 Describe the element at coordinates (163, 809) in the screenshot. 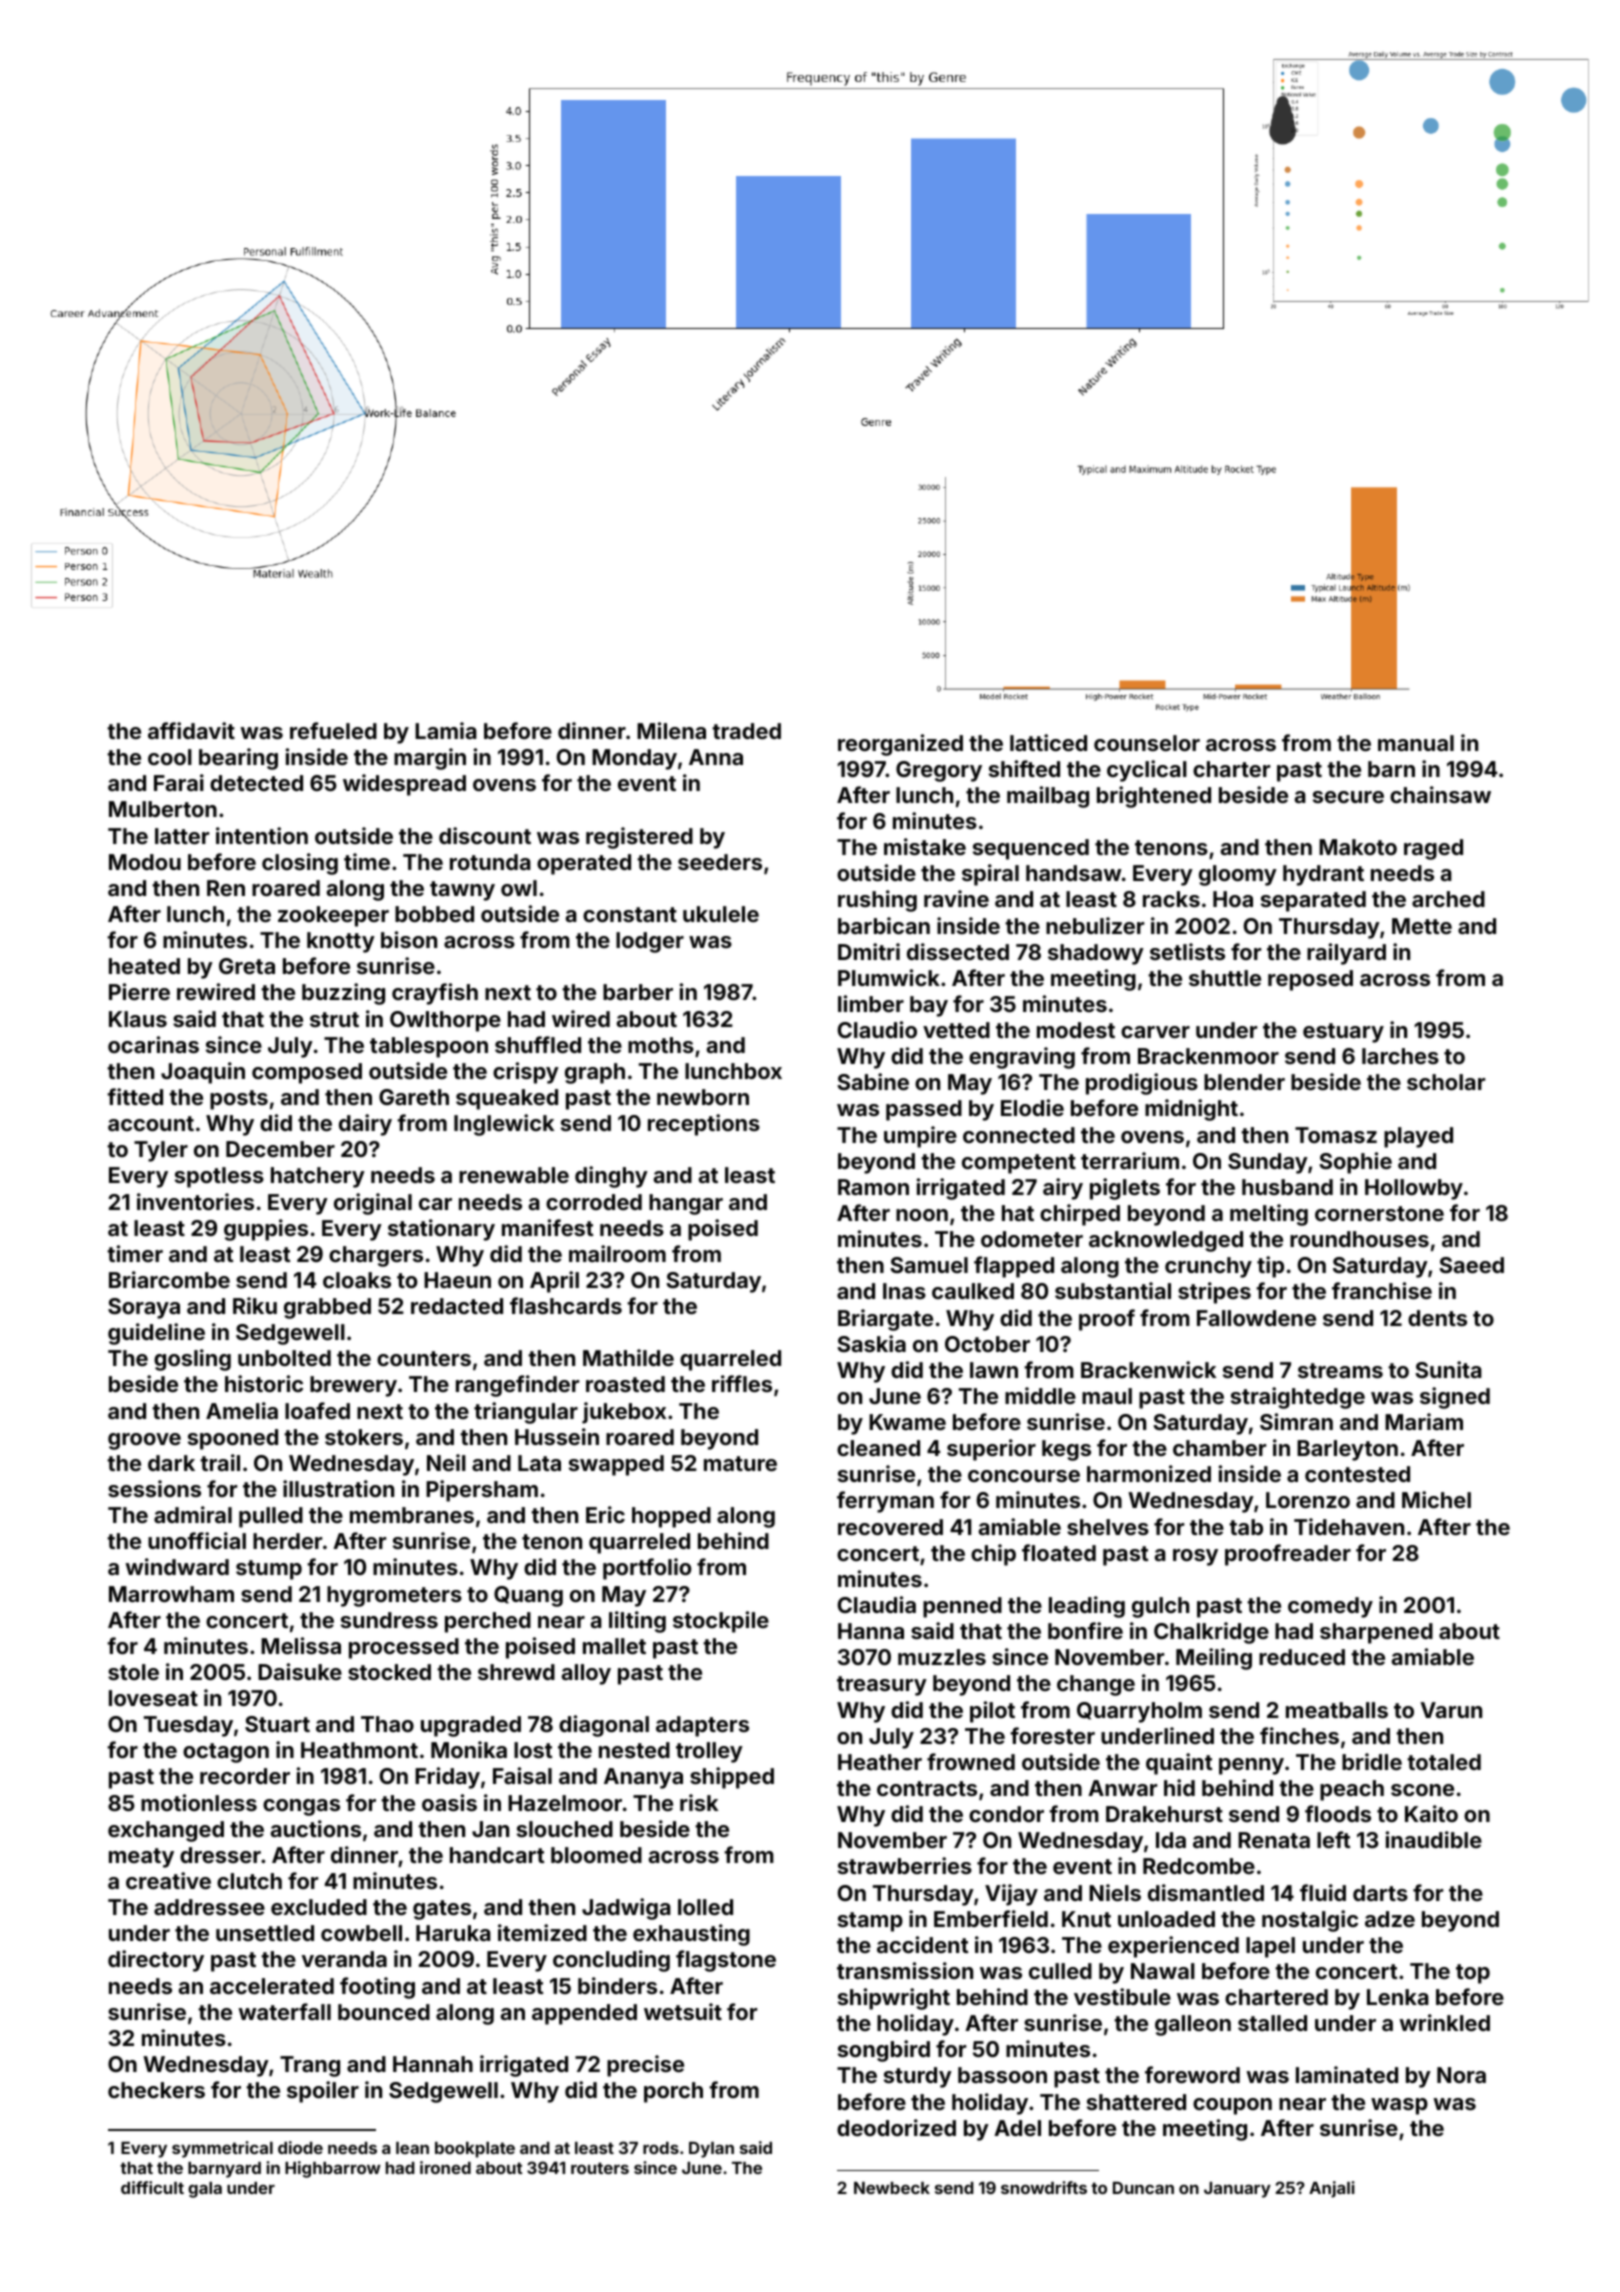

I see `Mulberton` at that location.
